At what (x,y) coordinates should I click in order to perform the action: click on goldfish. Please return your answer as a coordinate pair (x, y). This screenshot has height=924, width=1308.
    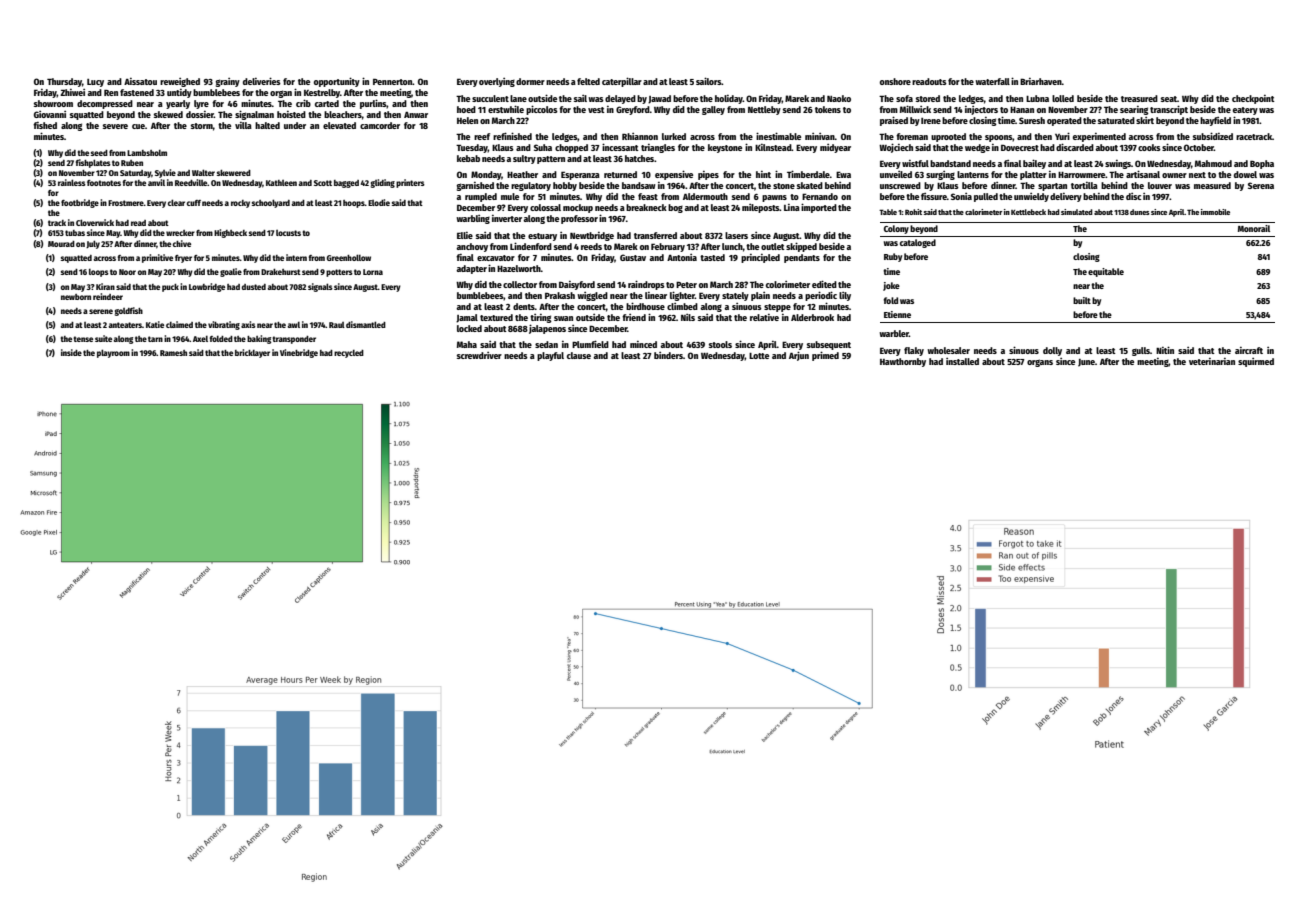
    Looking at the image, I should click on (129, 311).
